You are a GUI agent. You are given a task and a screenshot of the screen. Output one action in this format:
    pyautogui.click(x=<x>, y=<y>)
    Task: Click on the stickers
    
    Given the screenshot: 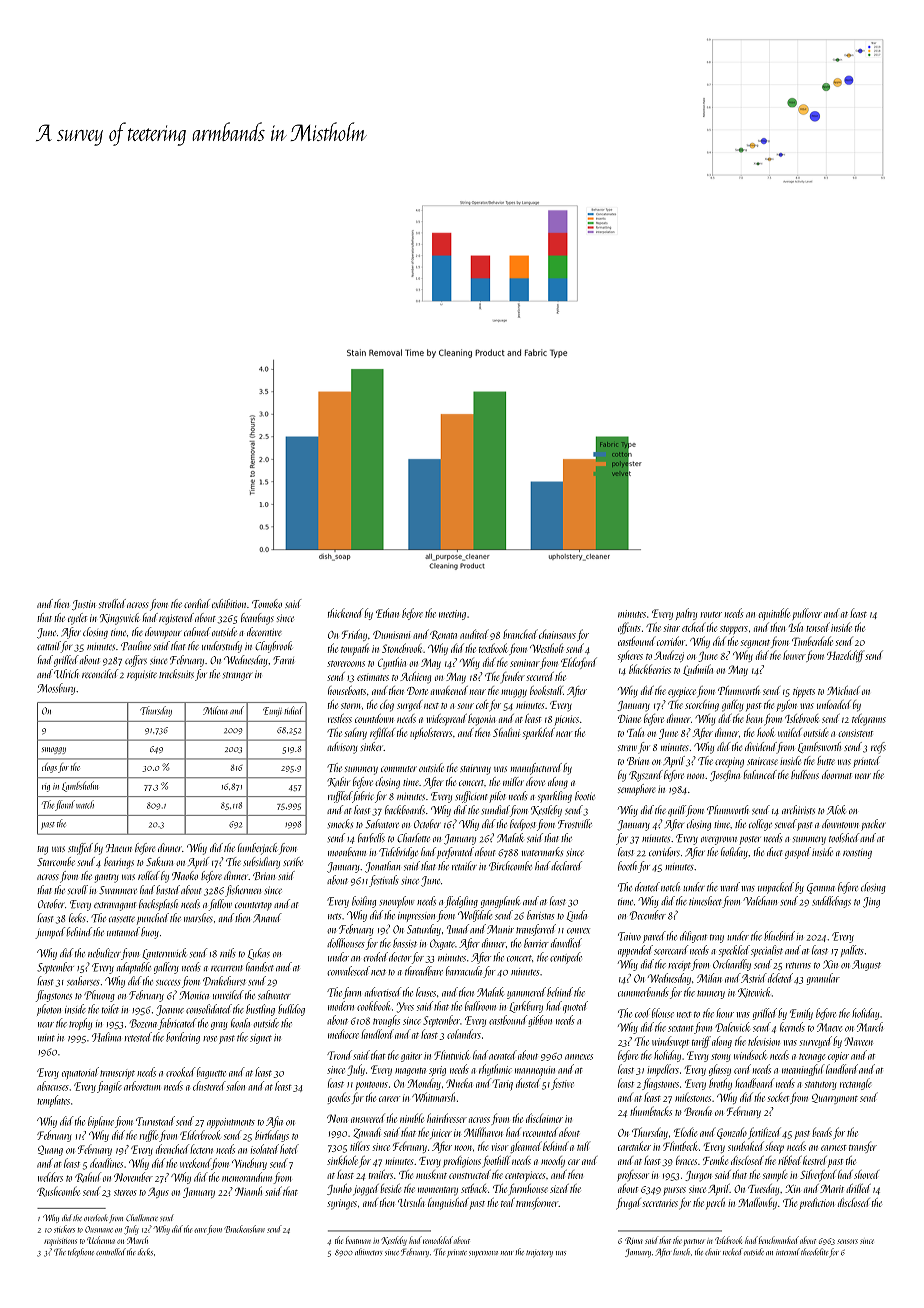 What is the action you would take?
    pyautogui.click(x=64, y=1229)
